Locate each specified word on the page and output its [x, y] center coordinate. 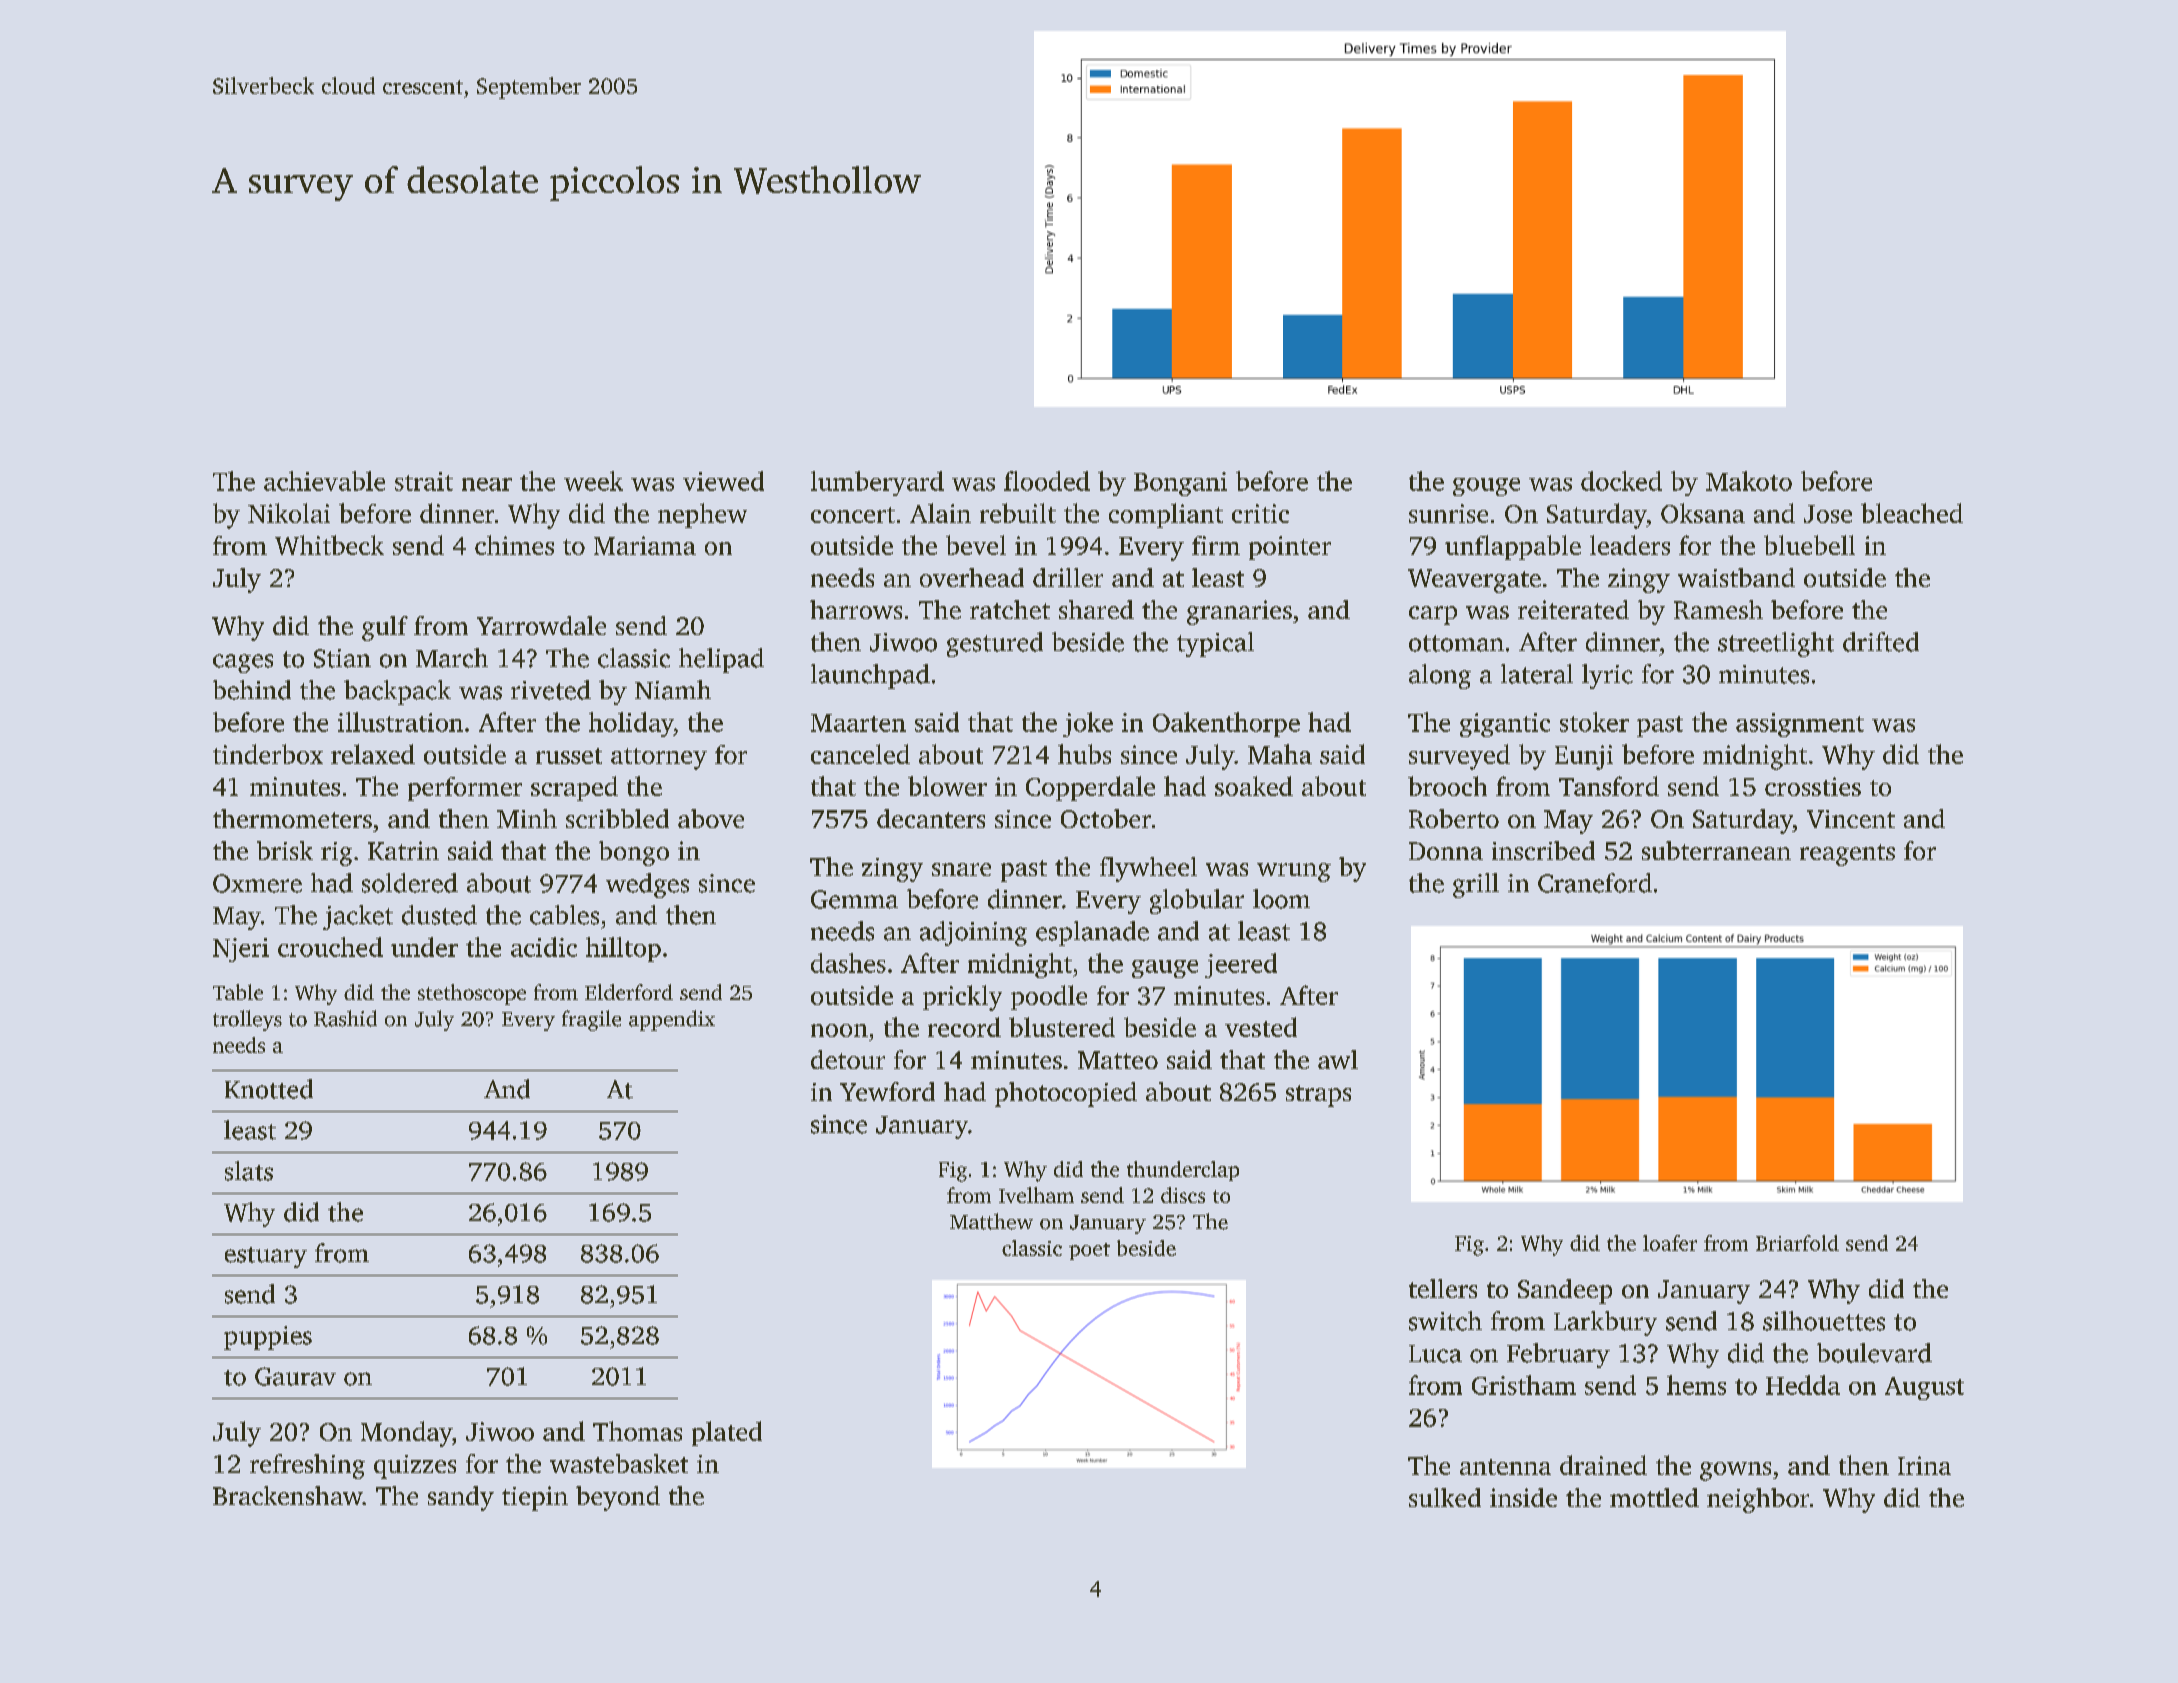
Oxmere [257, 883]
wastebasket [619, 1463]
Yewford [887, 1091]
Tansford [1609, 786]
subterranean [1716, 850]
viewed [723, 481]
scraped [574, 788]
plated [727, 1433]
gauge [1165, 969]
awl [1338, 1059]
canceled [860, 754]
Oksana [1703, 513]
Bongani [1180, 484]
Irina [1924, 1465]
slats [249, 1171]
